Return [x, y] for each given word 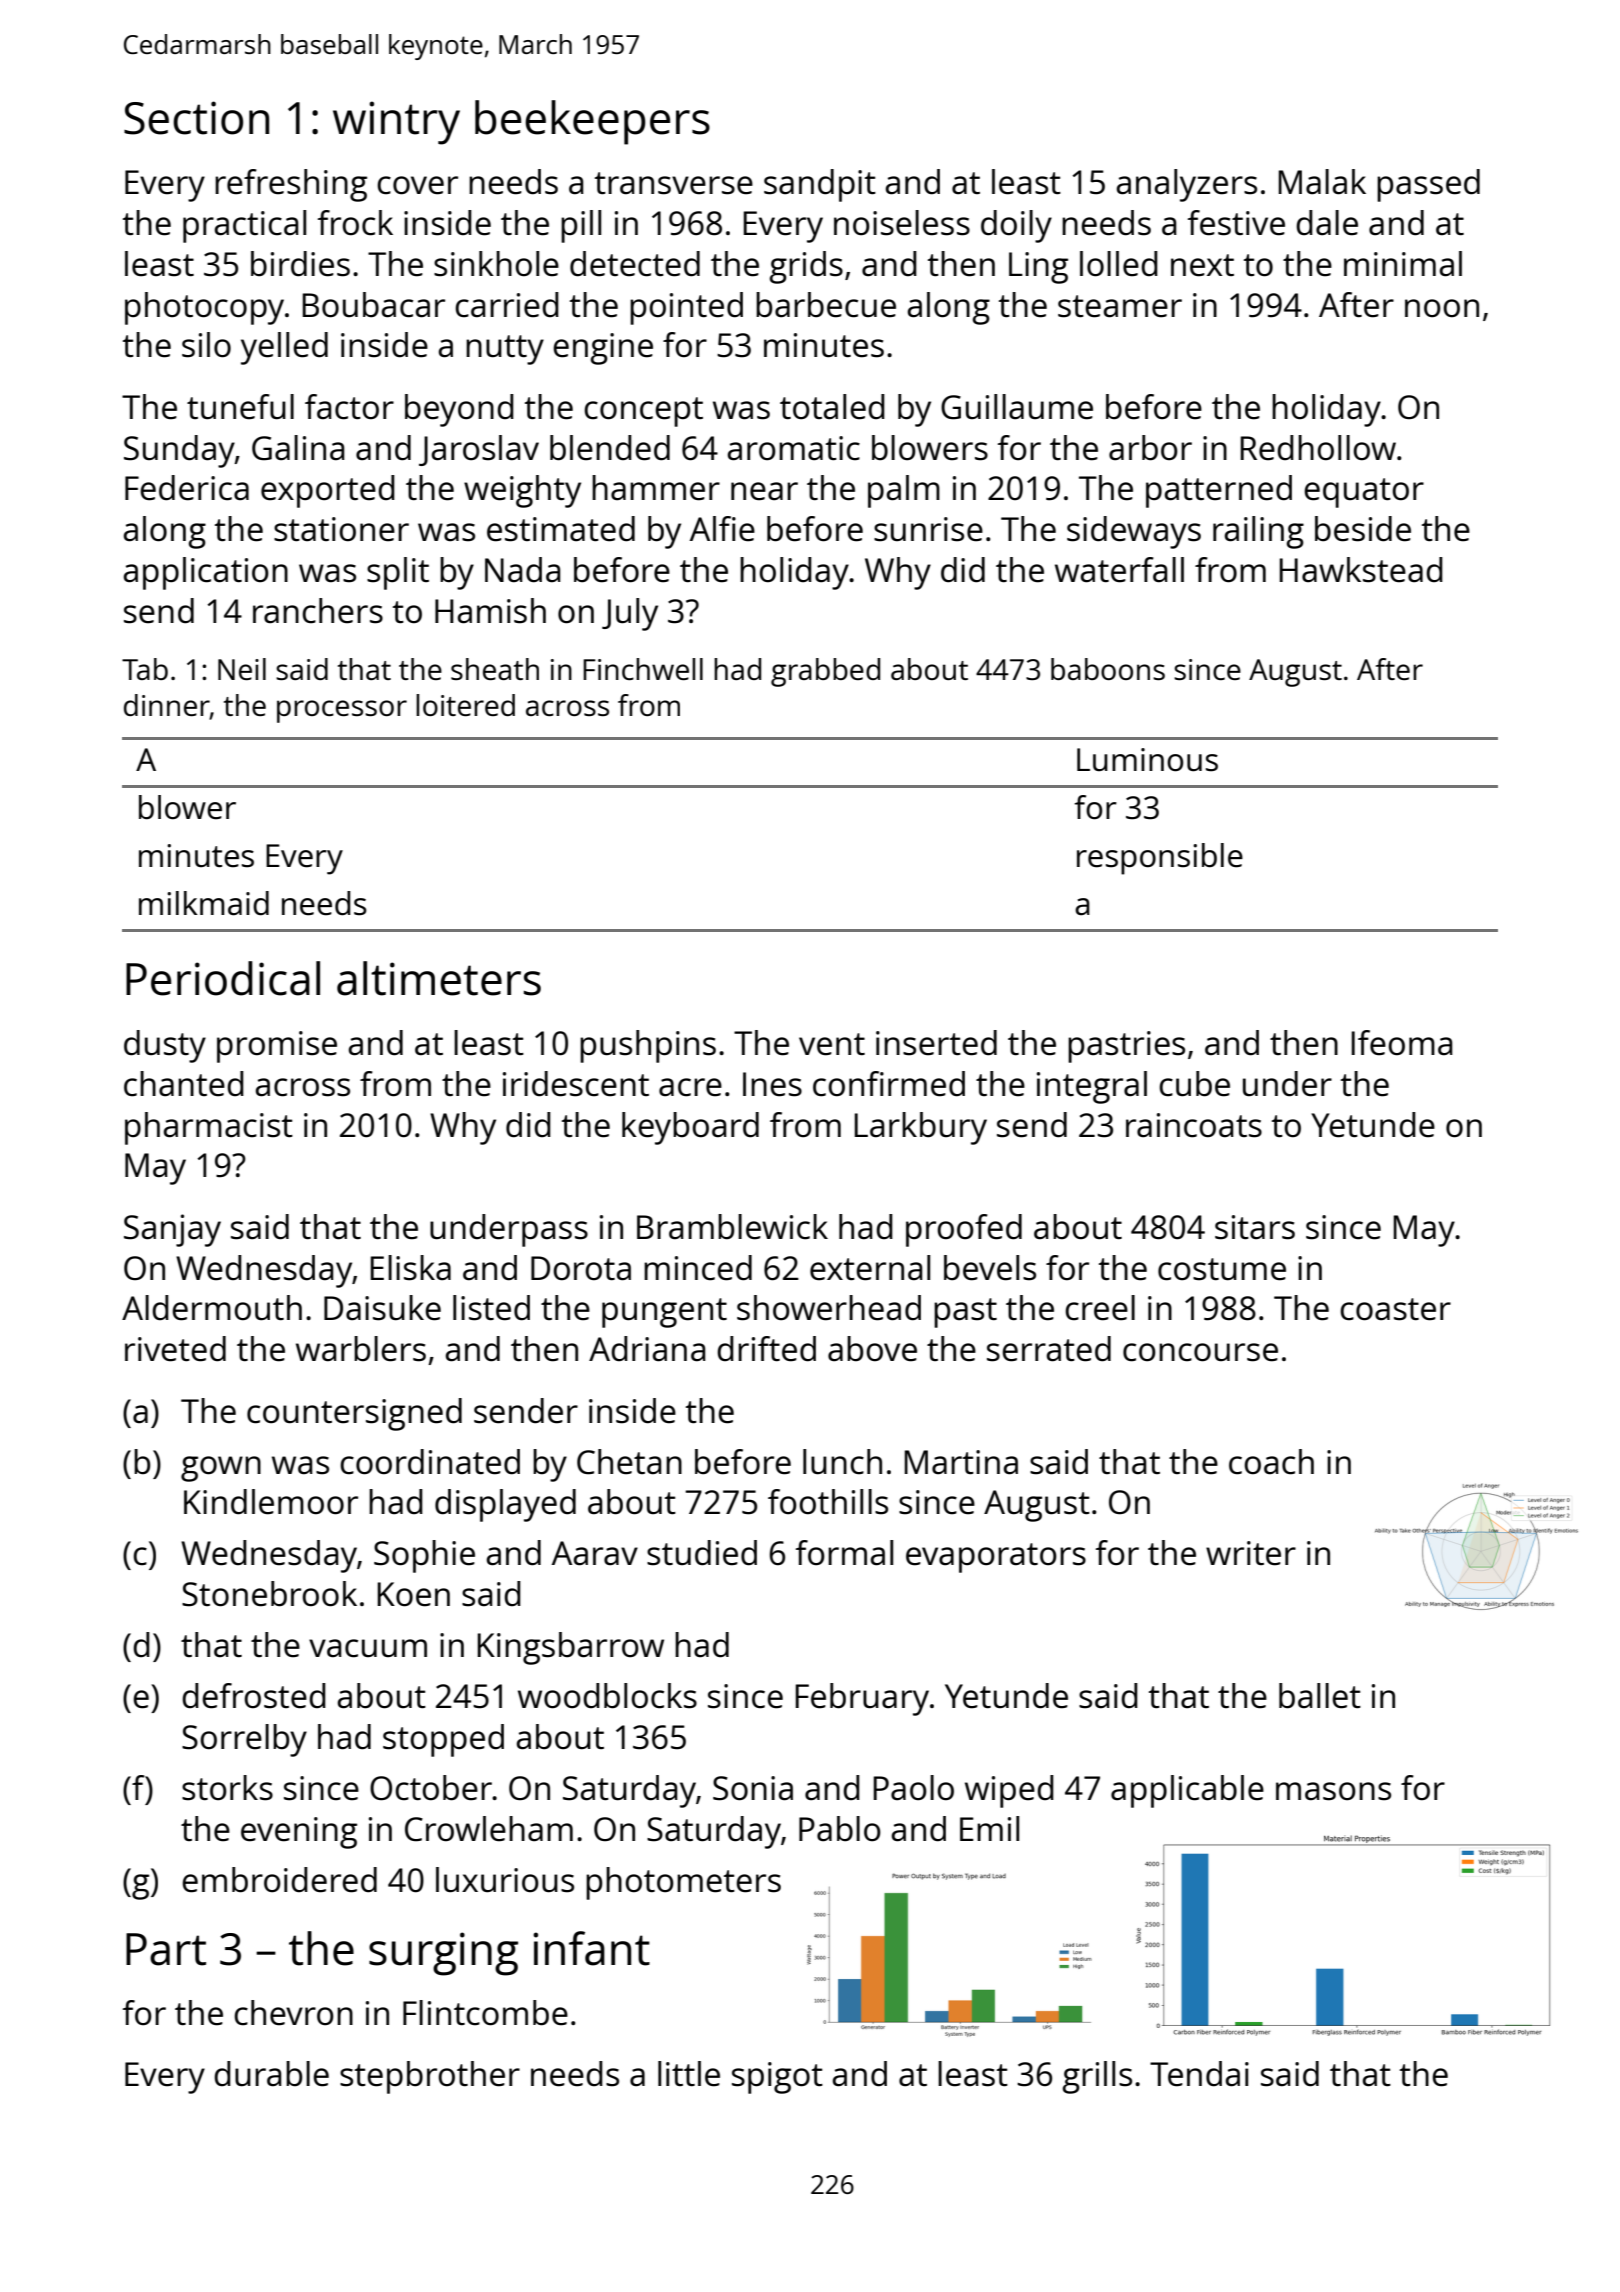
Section [196, 118]
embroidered [279, 1880]
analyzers [1187, 185]
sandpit [820, 185]
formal [844, 1553]
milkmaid [204, 903]
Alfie [722, 529]
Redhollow [1318, 448]
